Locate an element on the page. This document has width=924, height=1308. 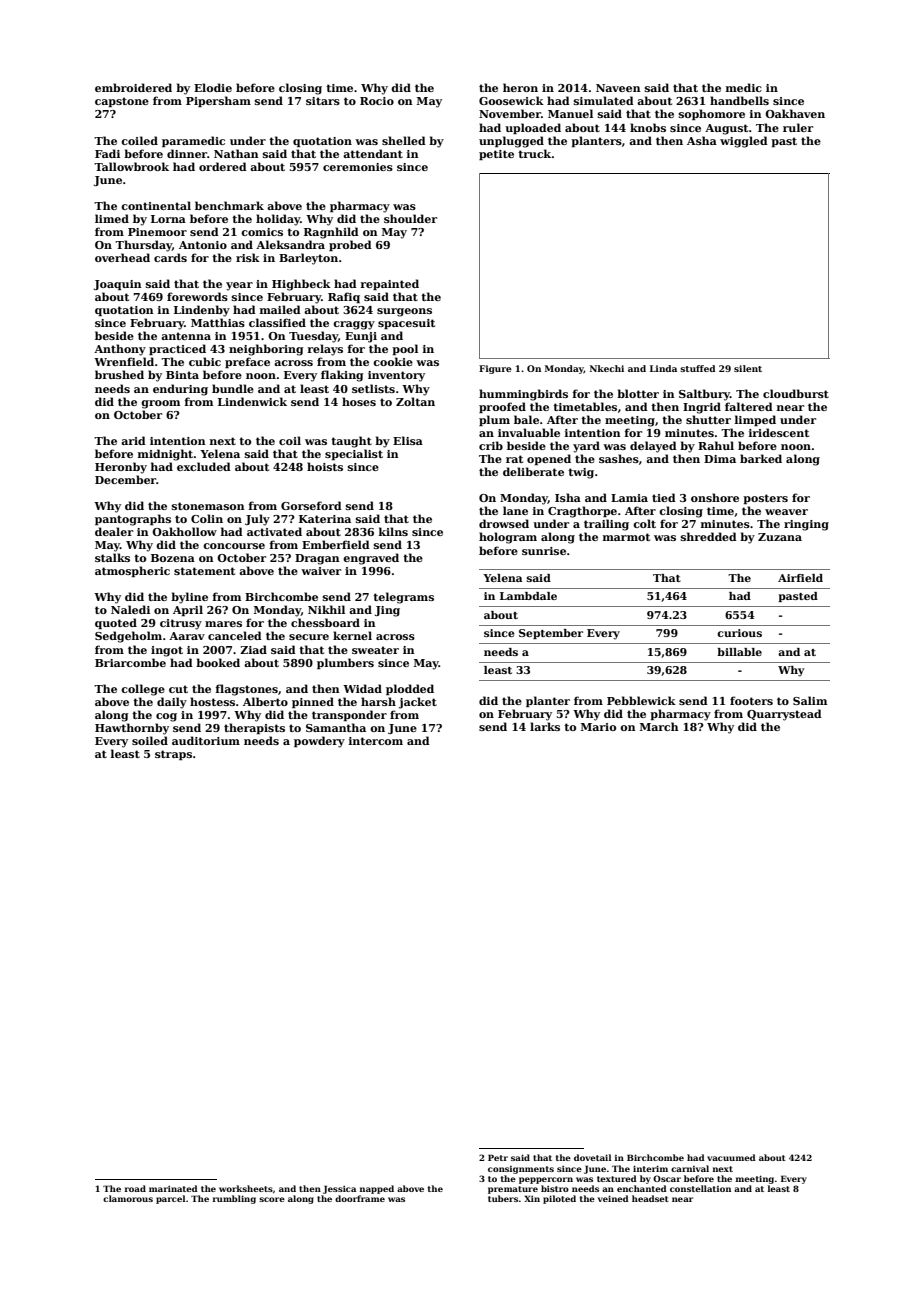
Elodie is located at coordinates (213, 87).
